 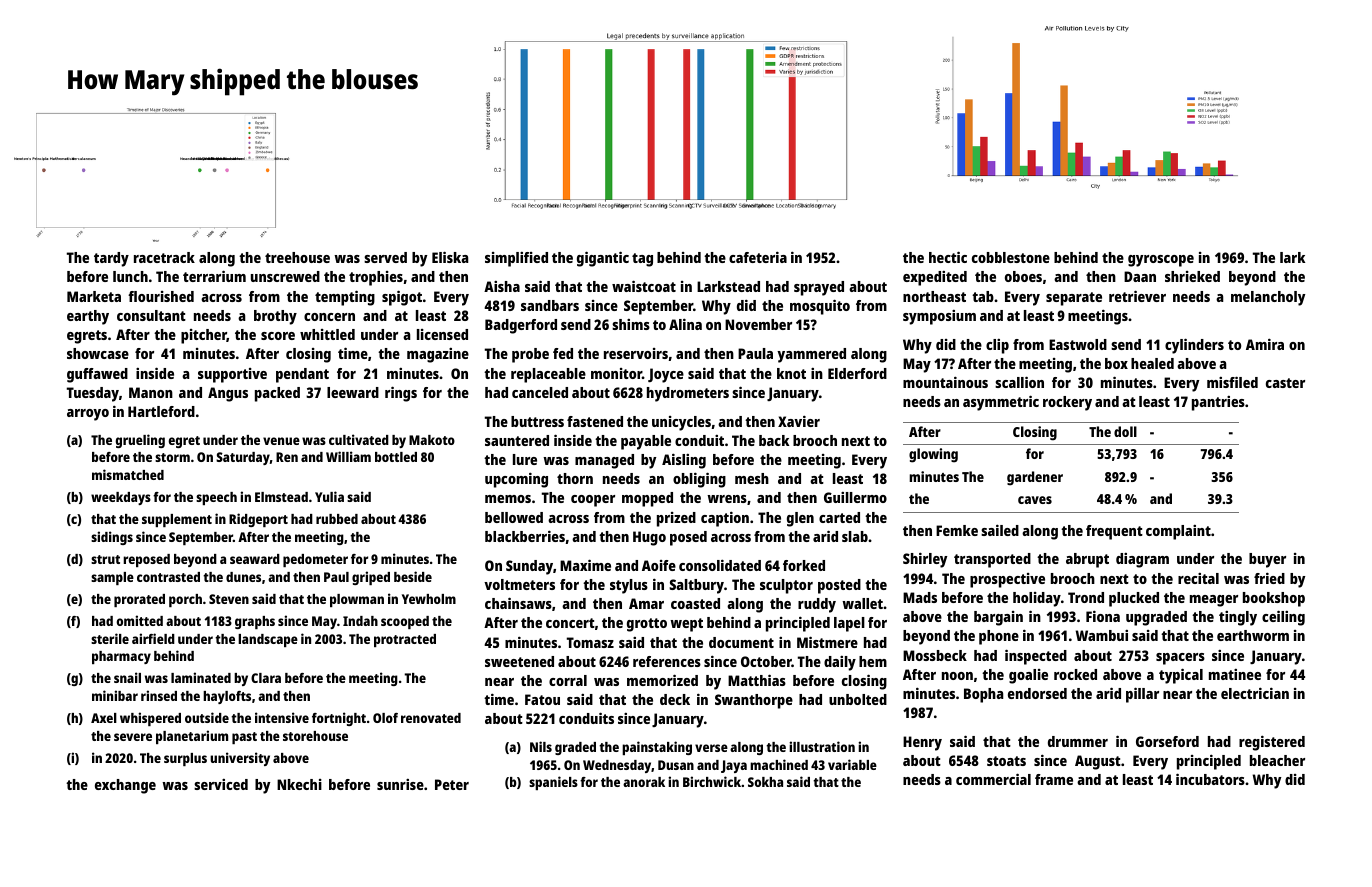 I want to click on rubbed, so click(x=337, y=519).
